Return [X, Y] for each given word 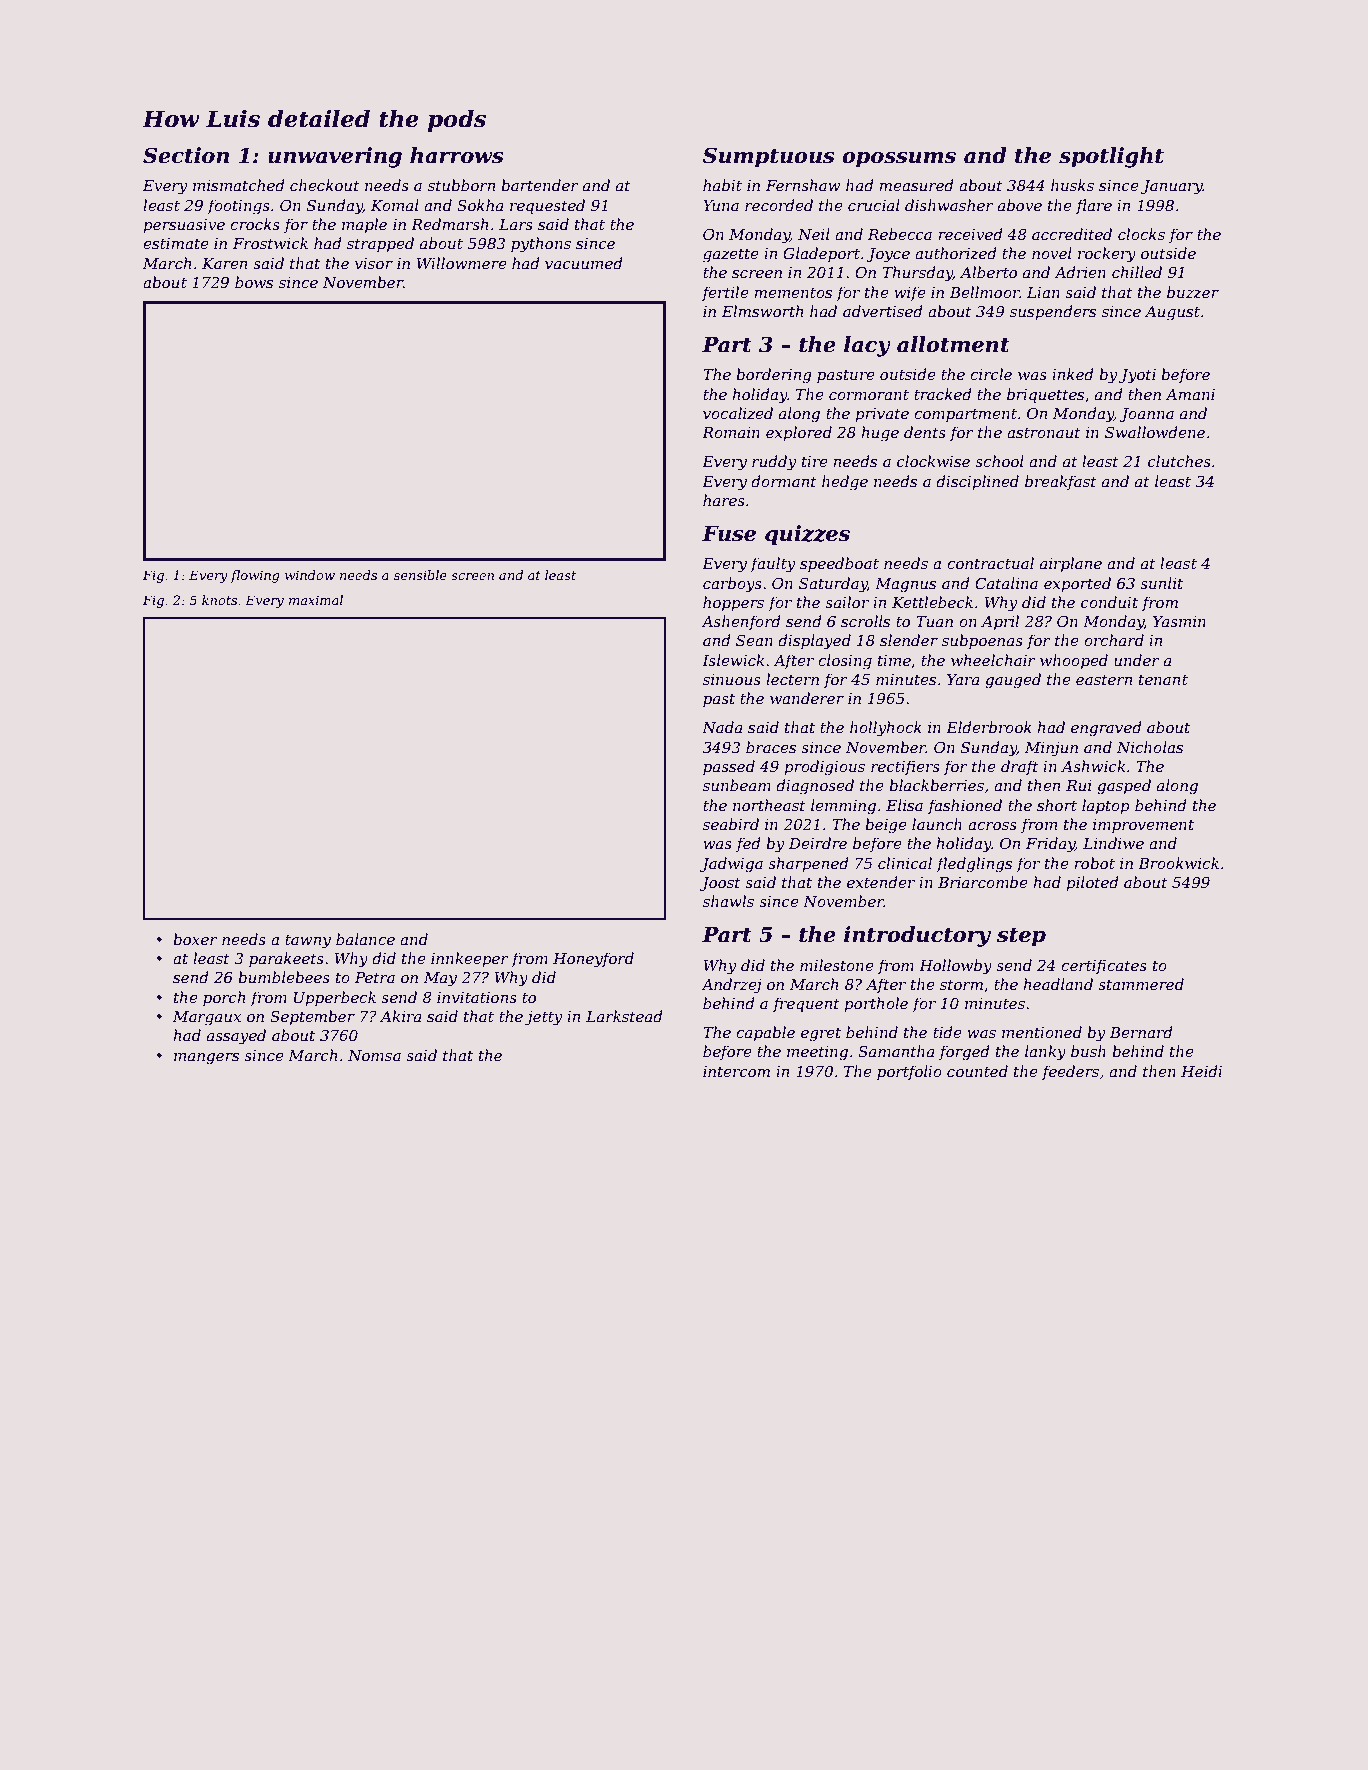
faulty [773, 565]
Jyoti [1137, 376]
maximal [316, 600]
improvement [1143, 826]
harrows [456, 155]
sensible [420, 575]
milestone [837, 965]
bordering [774, 376]
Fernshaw [803, 185]
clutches [1179, 461]
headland [1058, 984]
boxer [195, 939]
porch [224, 998]
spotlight [1111, 157]
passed [729, 767]
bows [254, 282]
